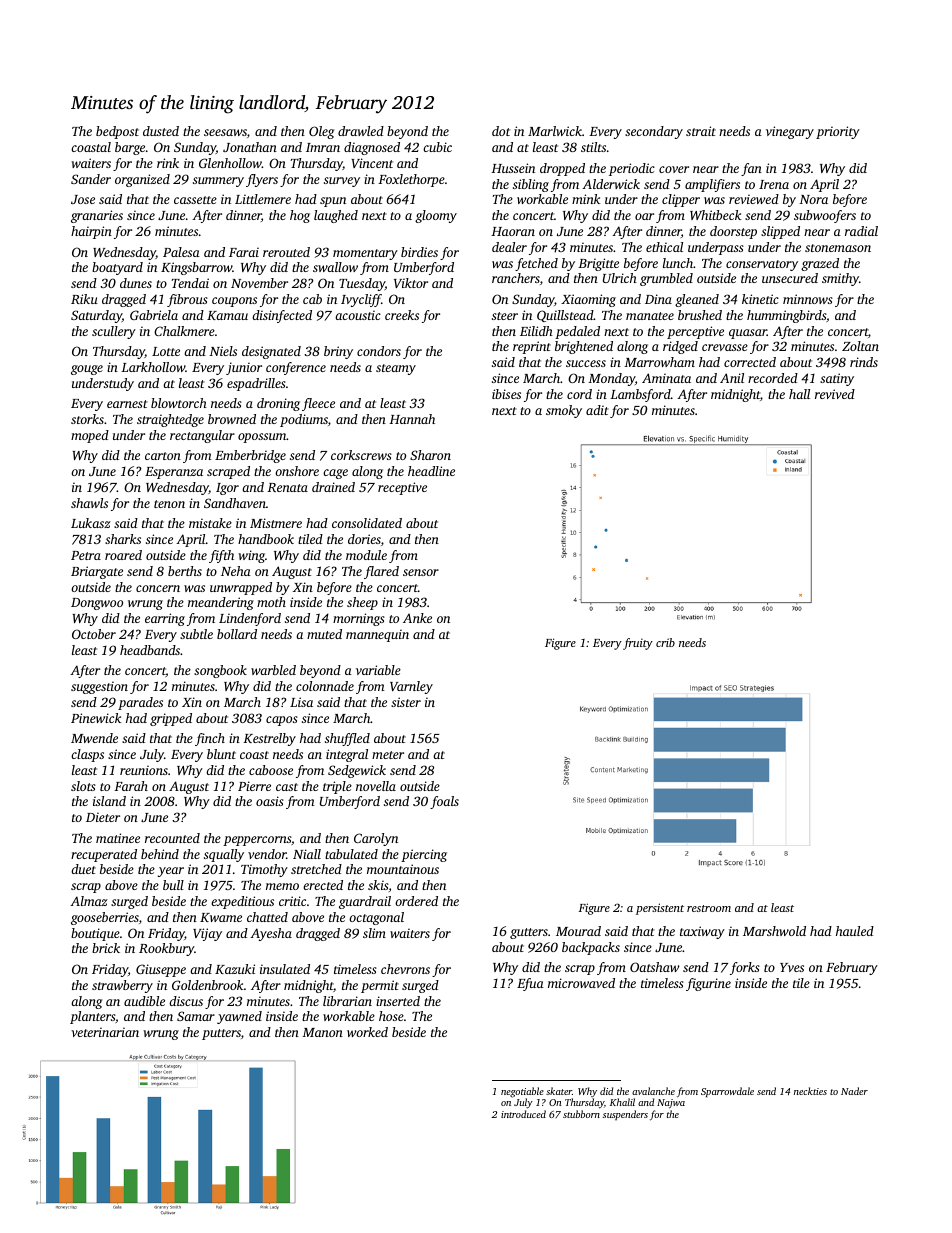  Describe the element at coordinates (196, 1016) in the image. I see `Samar` at that location.
